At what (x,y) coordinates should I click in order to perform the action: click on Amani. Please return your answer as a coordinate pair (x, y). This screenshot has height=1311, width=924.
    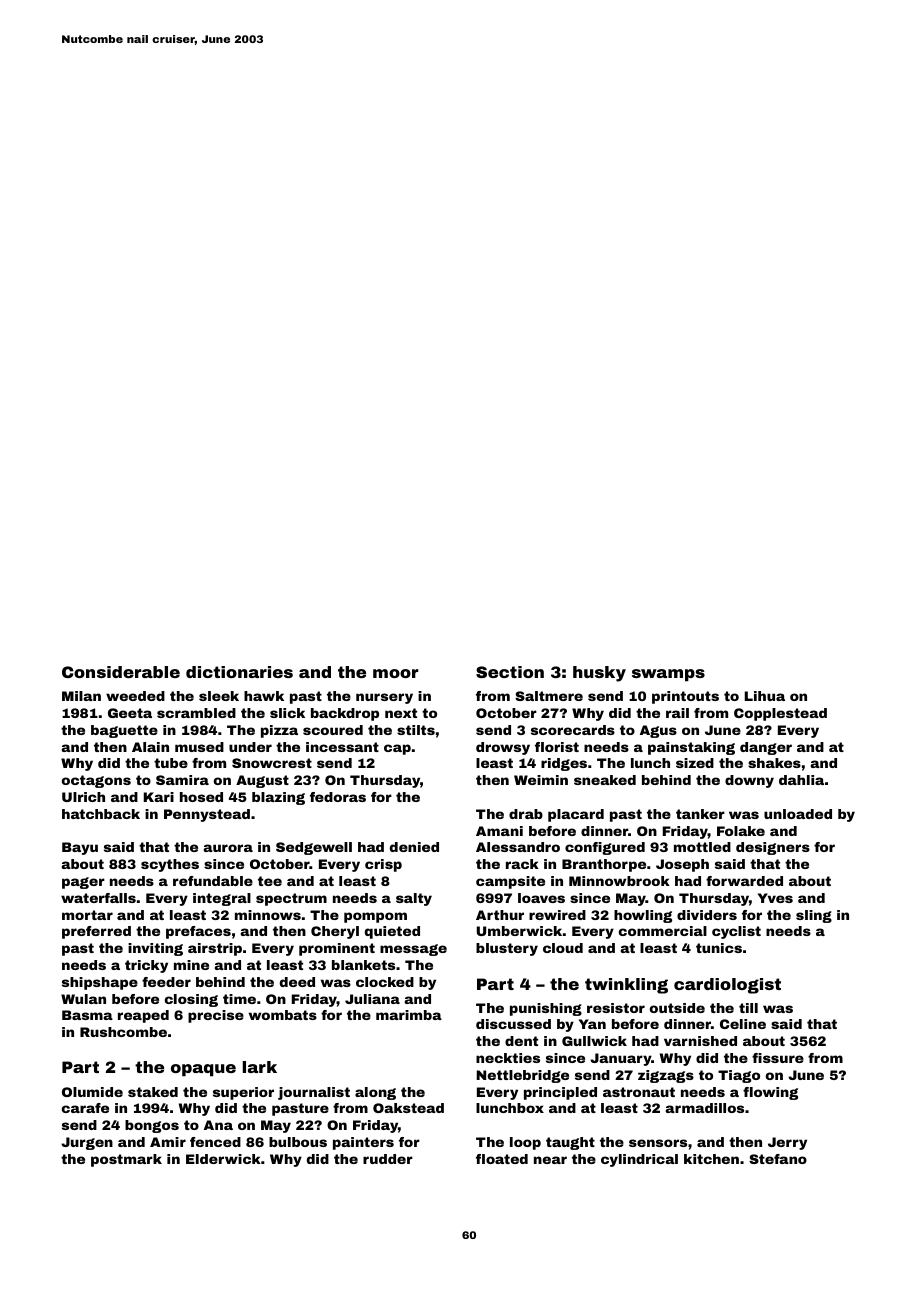
    Looking at the image, I should click on (499, 831).
